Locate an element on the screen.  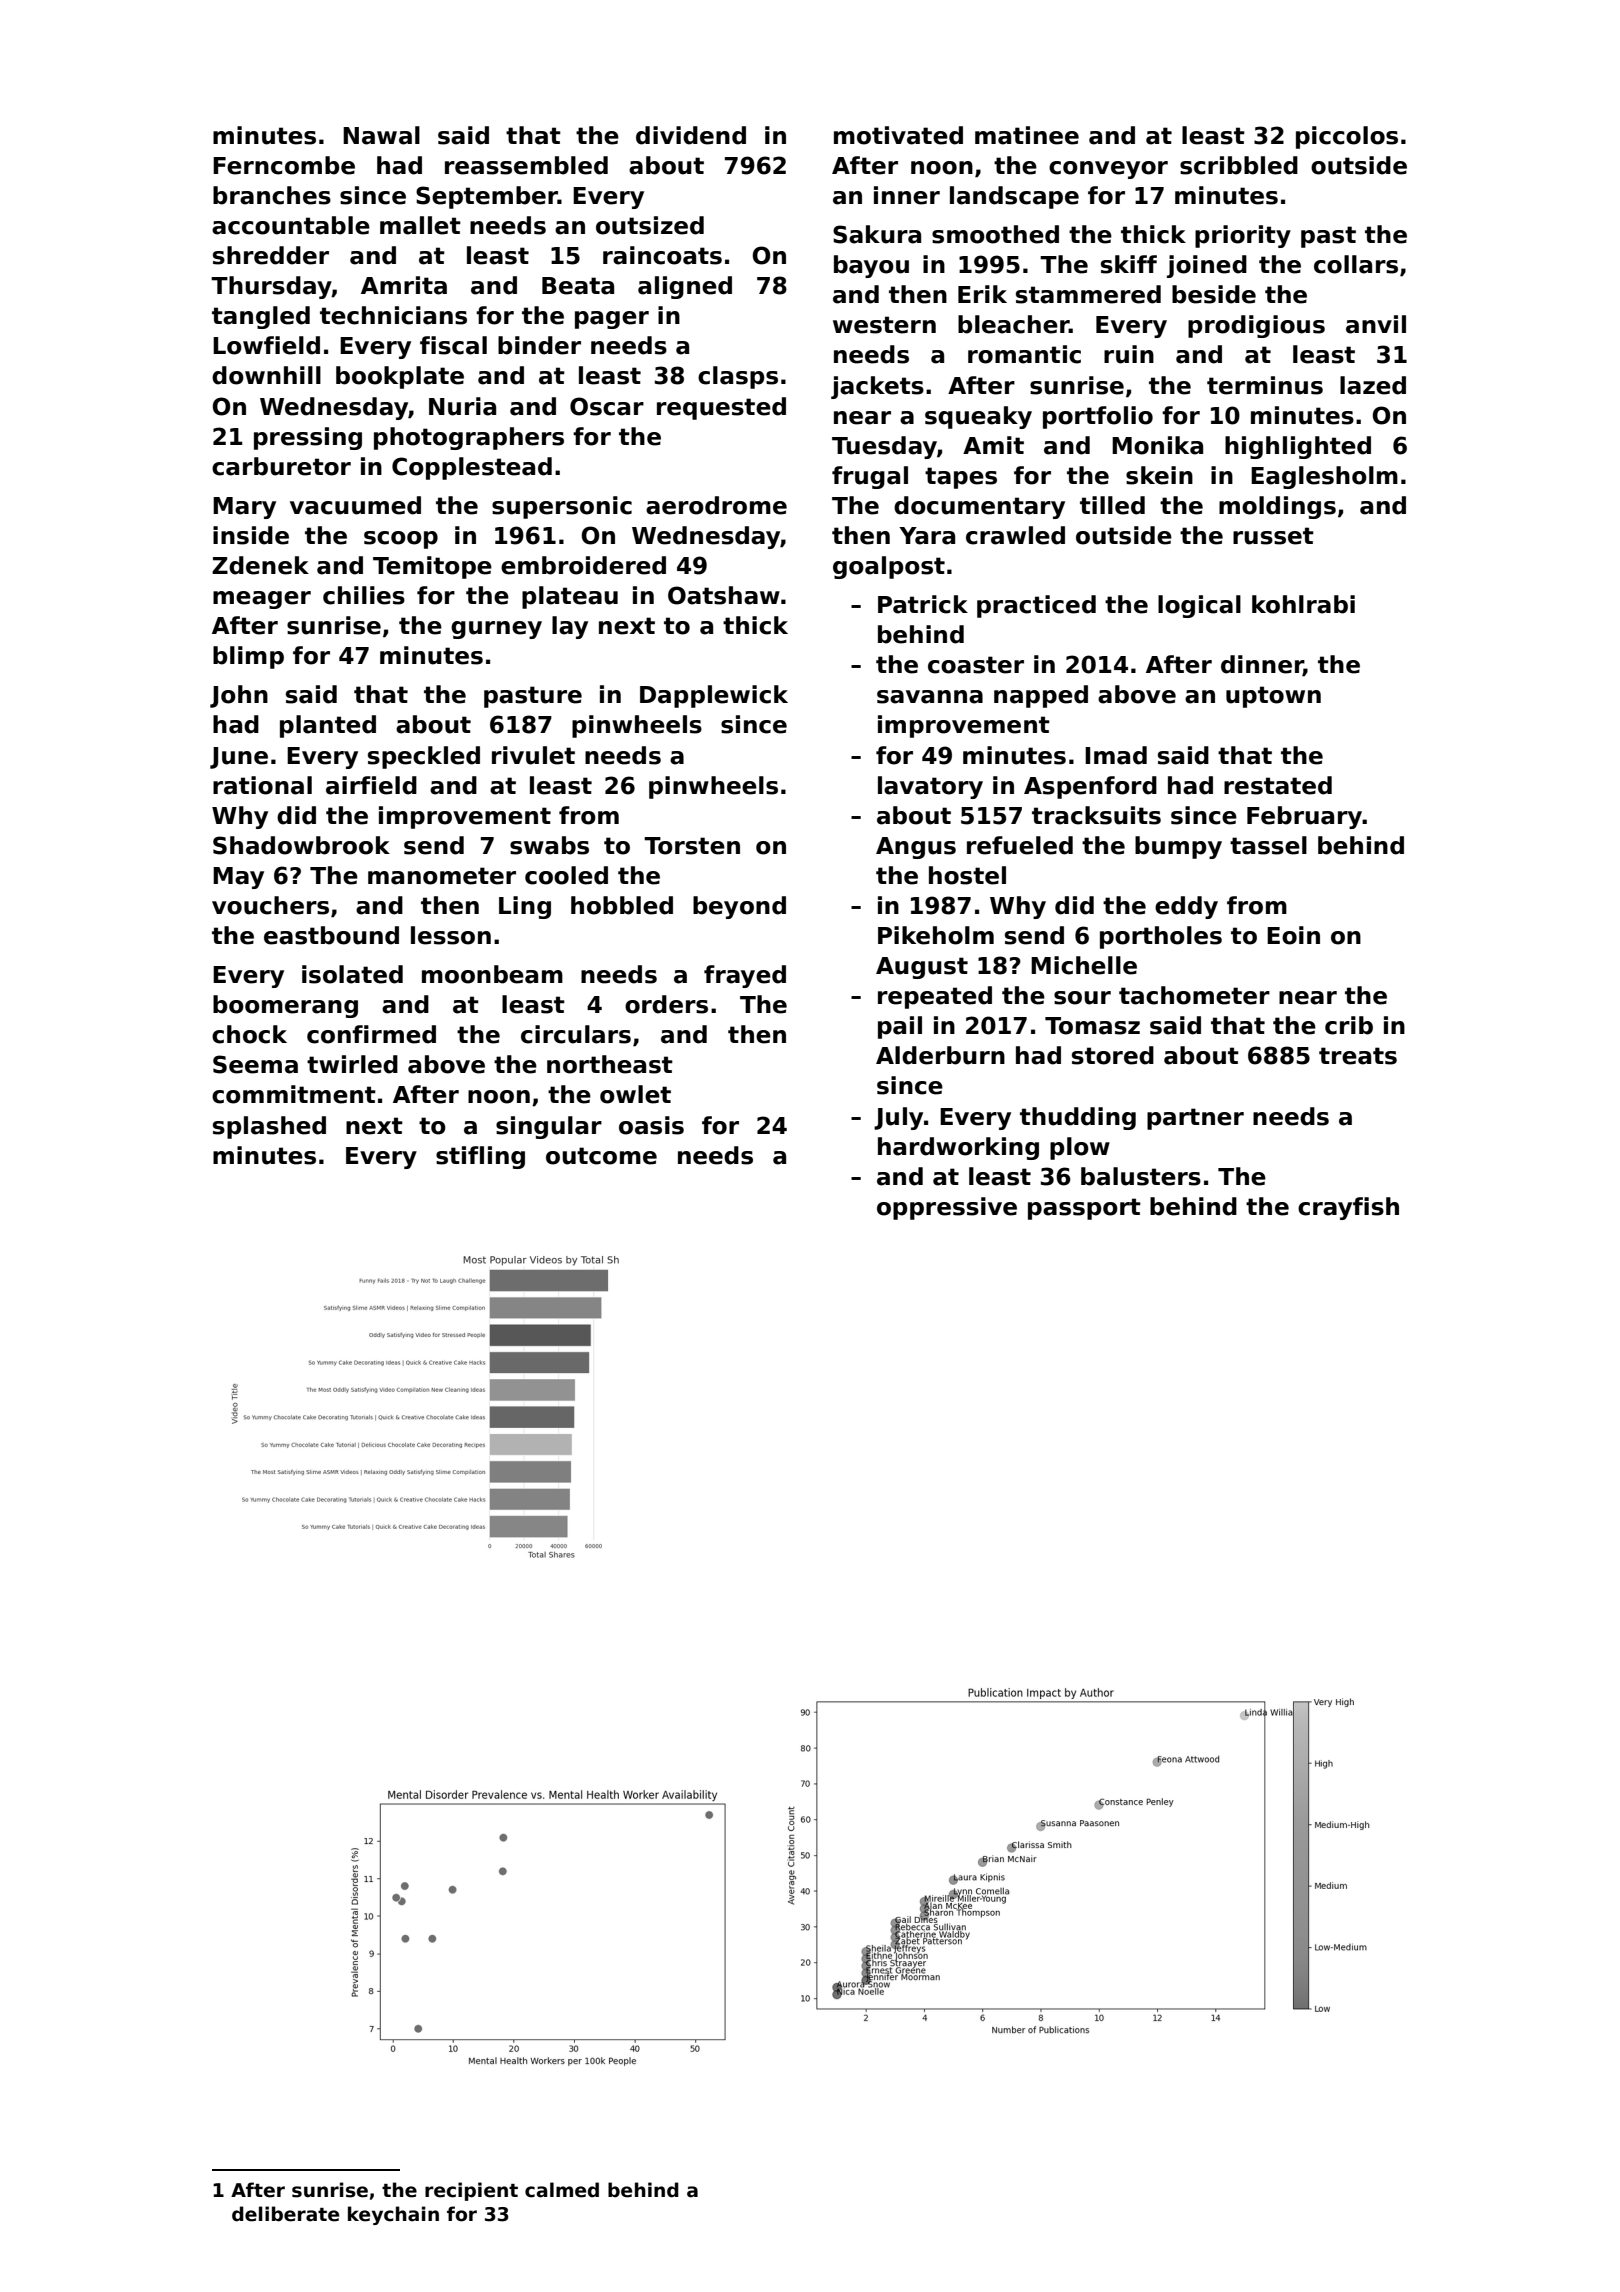
piccolos is located at coordinates (1347, 137).
